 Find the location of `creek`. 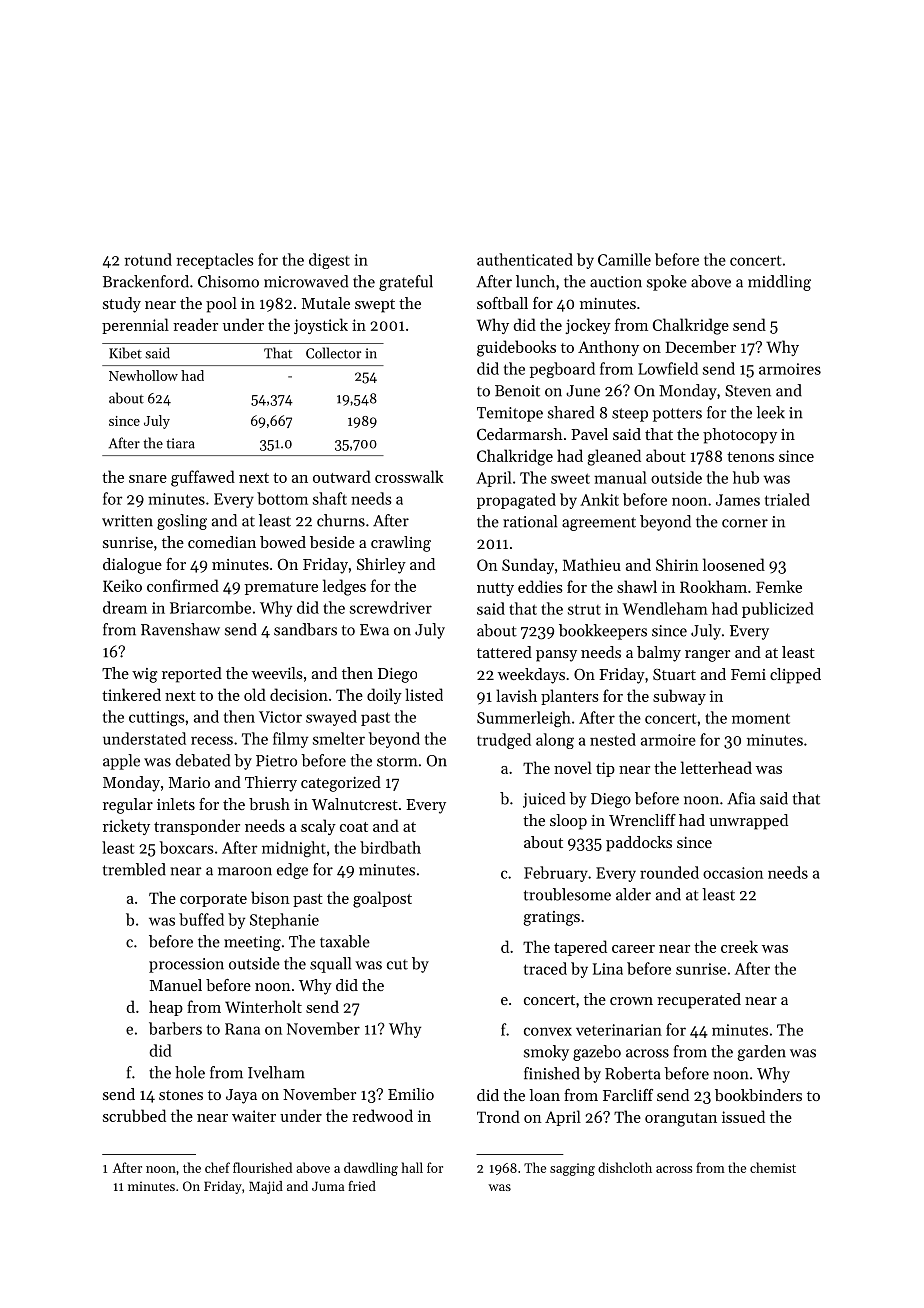

creek is located at coordinates (739, 946).
